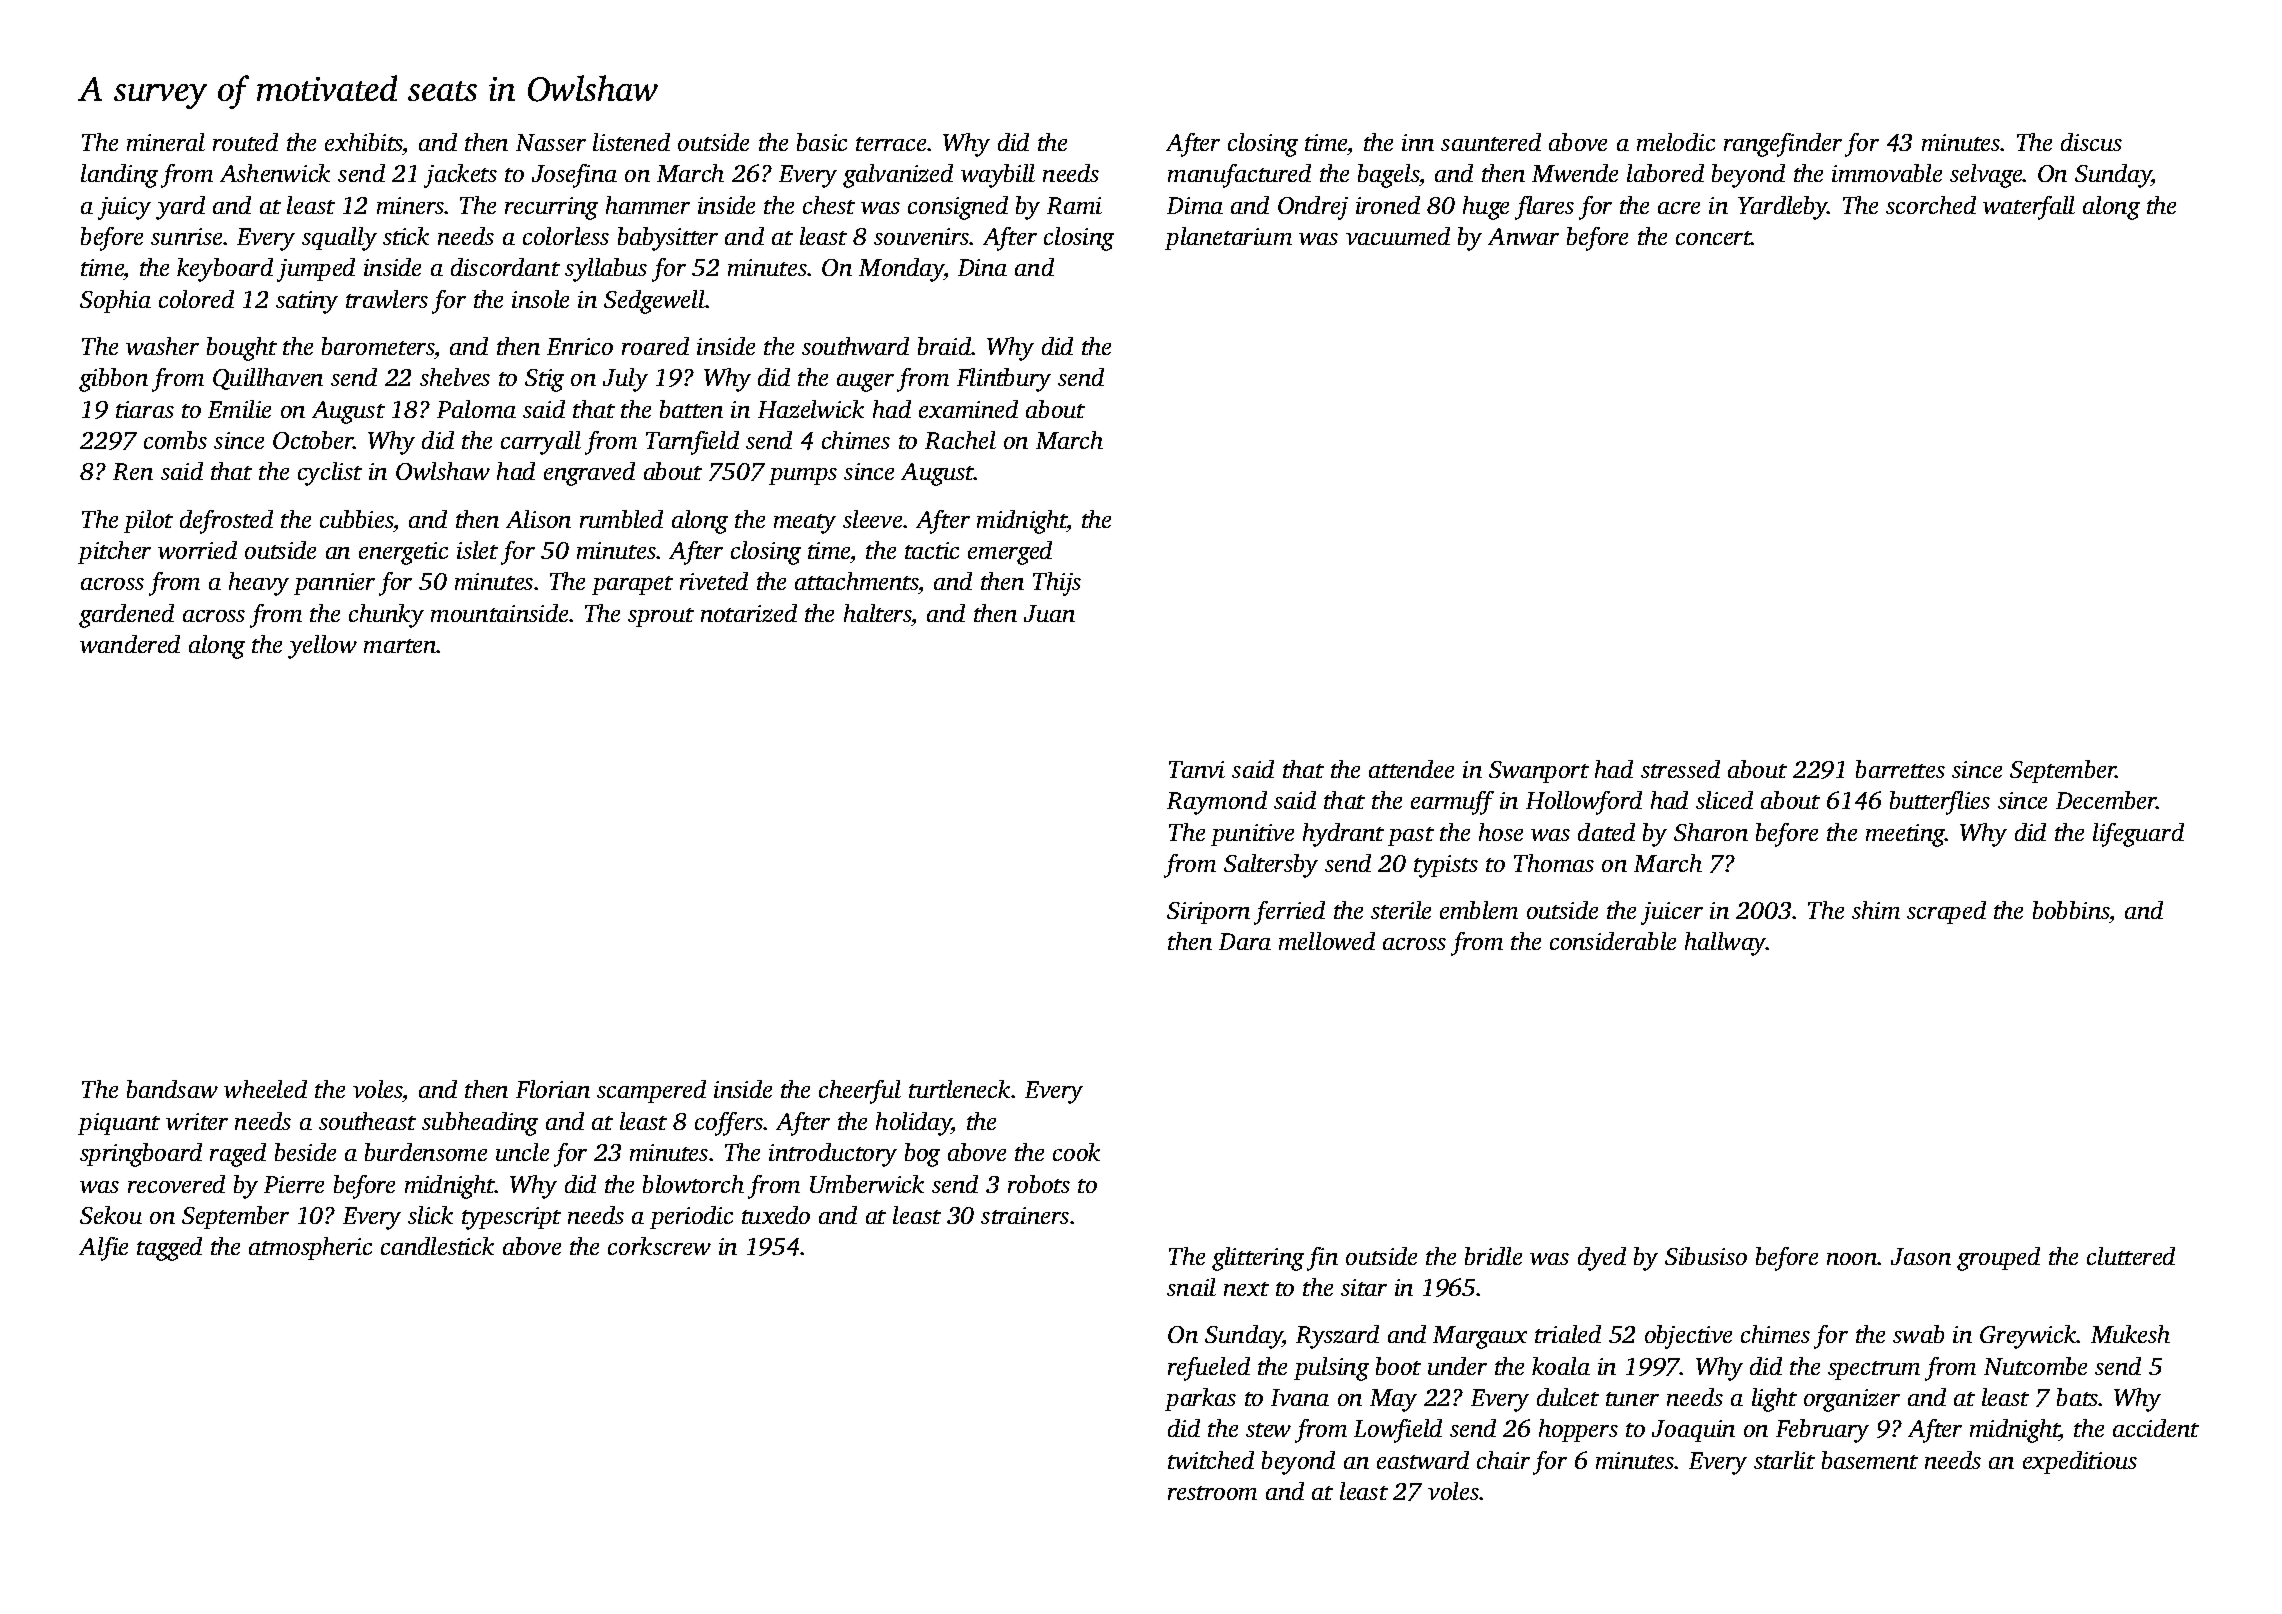 This screenshot has height=1614, width=2282. I want to click on restroom, so click(1212, 1493).
